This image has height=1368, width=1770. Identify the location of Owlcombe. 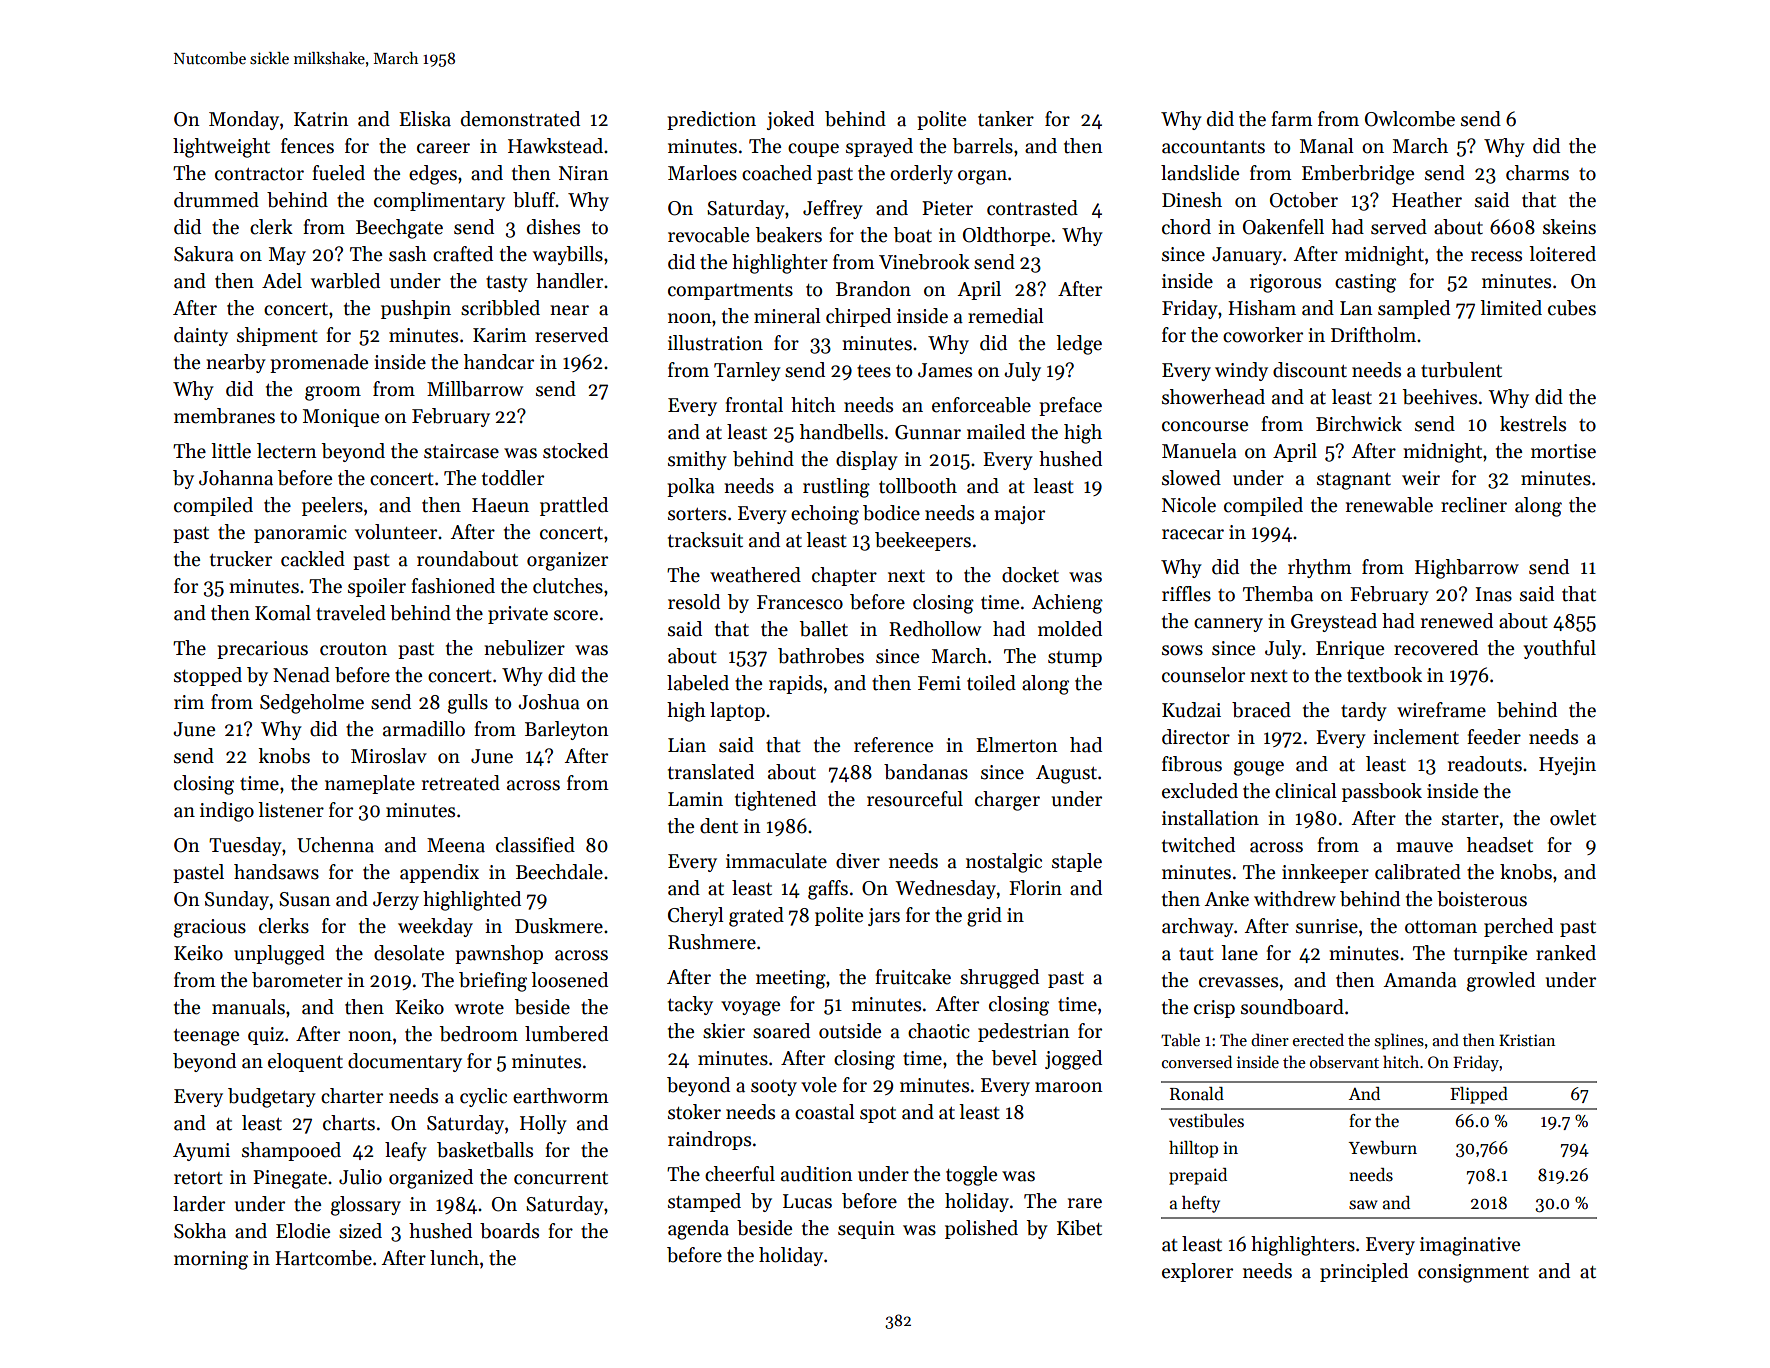
(1410, 119).
